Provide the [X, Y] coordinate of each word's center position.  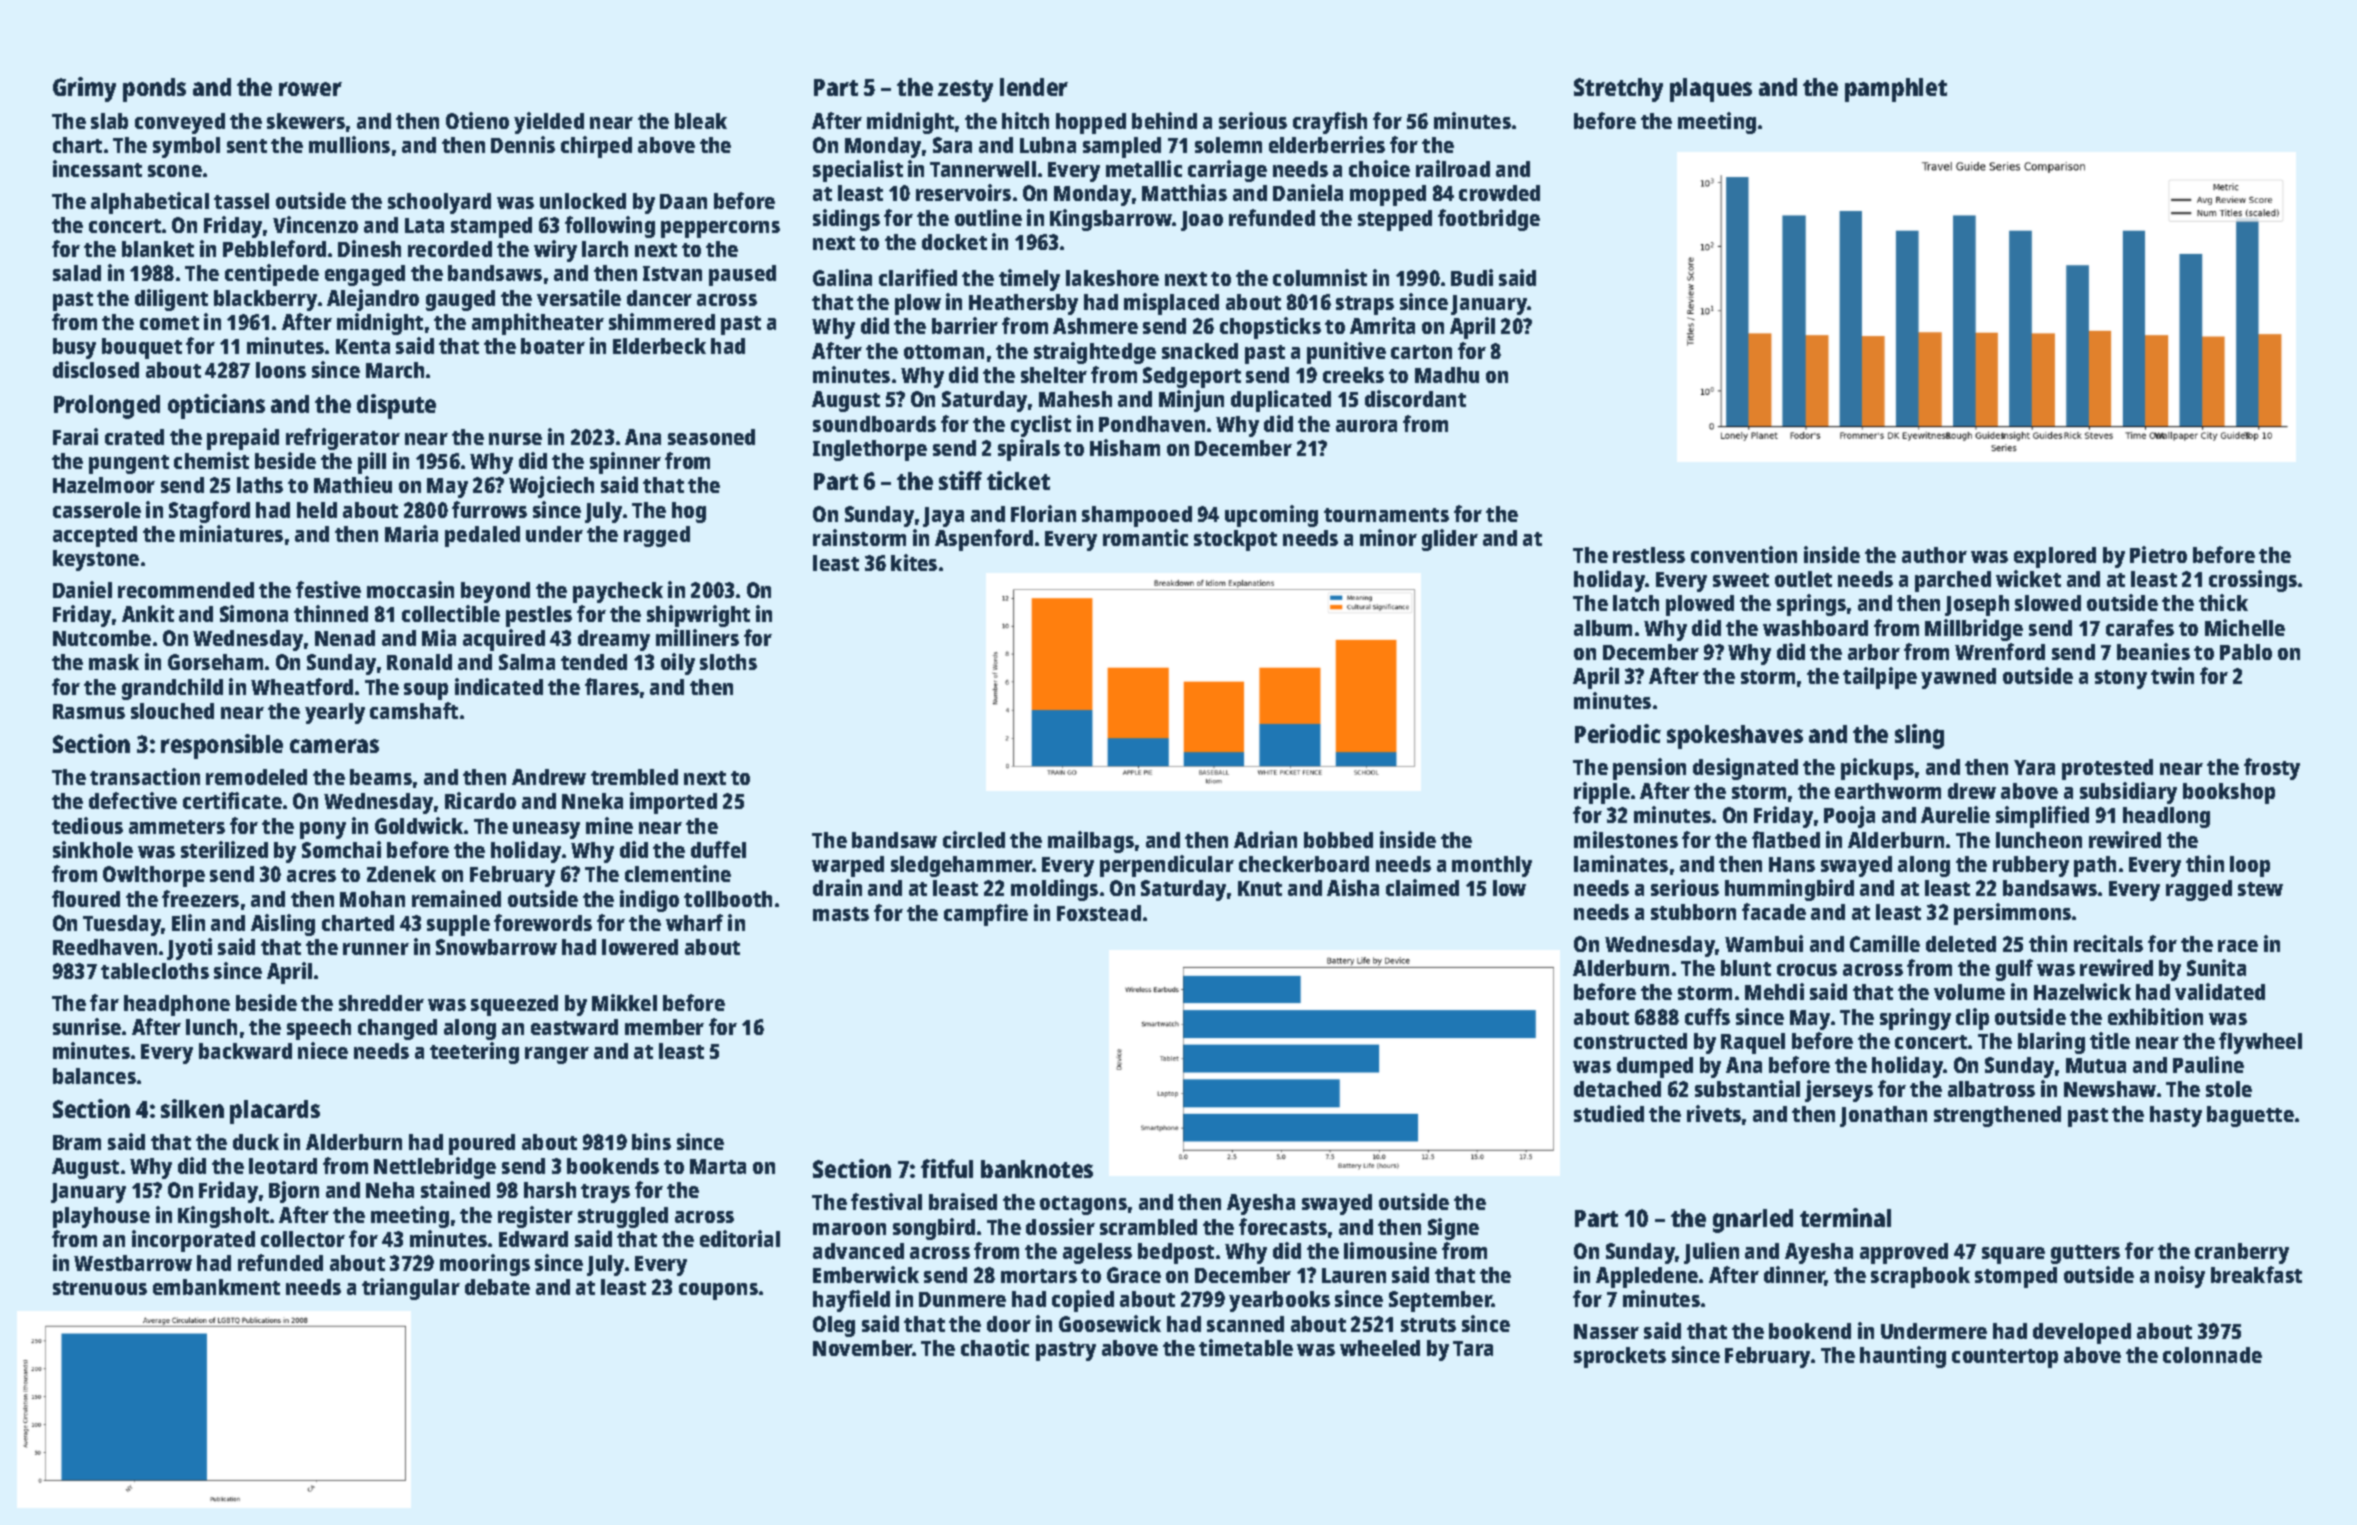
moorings [485, 1265]
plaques [1711, 90]
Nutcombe [102, 638]
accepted [95, 536]
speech [319, 1029]
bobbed [1338, 840]
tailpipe [1880, 678]
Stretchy [1618, 90]
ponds [154, 90]
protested [2107, 769]
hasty [2176, 1116]
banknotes [1037, 1169]
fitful [947, 1168]
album [1603, 628]
